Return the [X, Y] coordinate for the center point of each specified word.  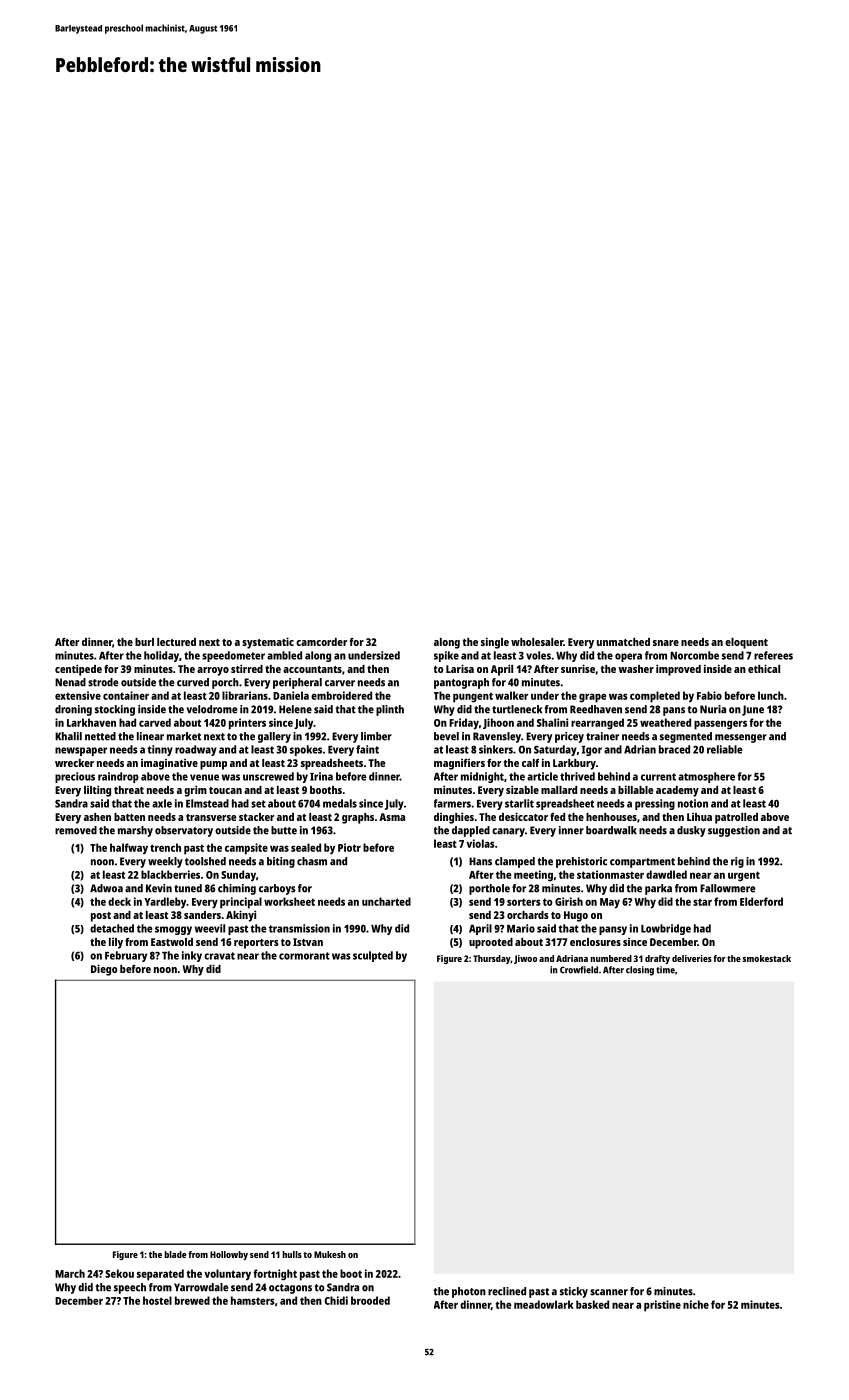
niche [696, 1304]
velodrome [211, 709]
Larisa [460, 668]
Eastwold [172, 942]
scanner [609, 1292]
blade [175, 1254]
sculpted [373, 956]
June [753, 710]
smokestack [767, 958]
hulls [292, 1254]
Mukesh [330, 1254]
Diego [104, 970]
